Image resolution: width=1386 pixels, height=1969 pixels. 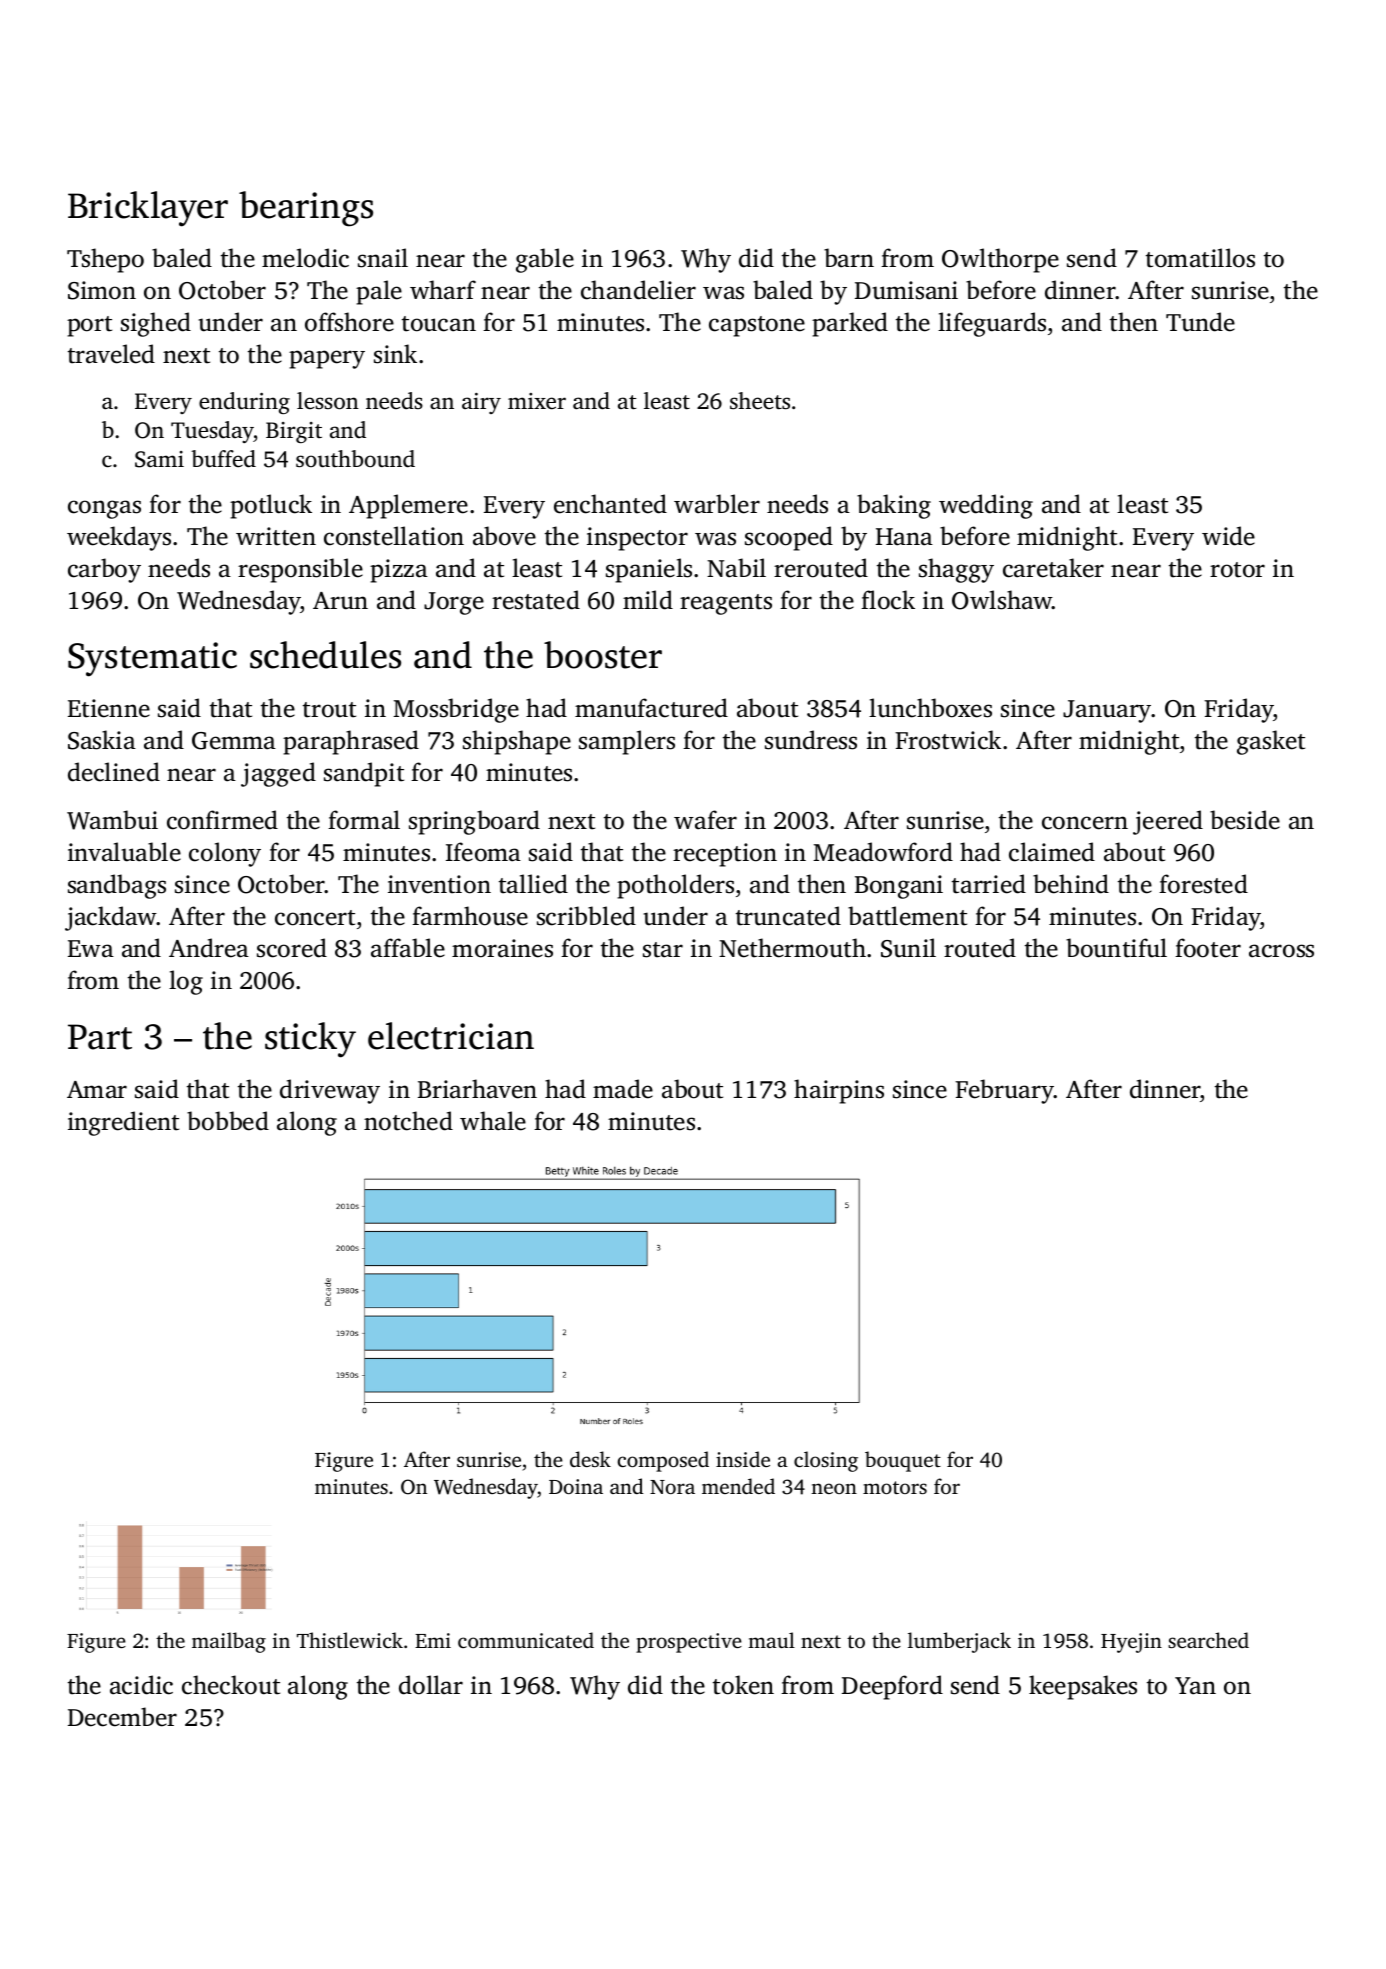 I want to click on Nabil, so click(x=736, y=568).
